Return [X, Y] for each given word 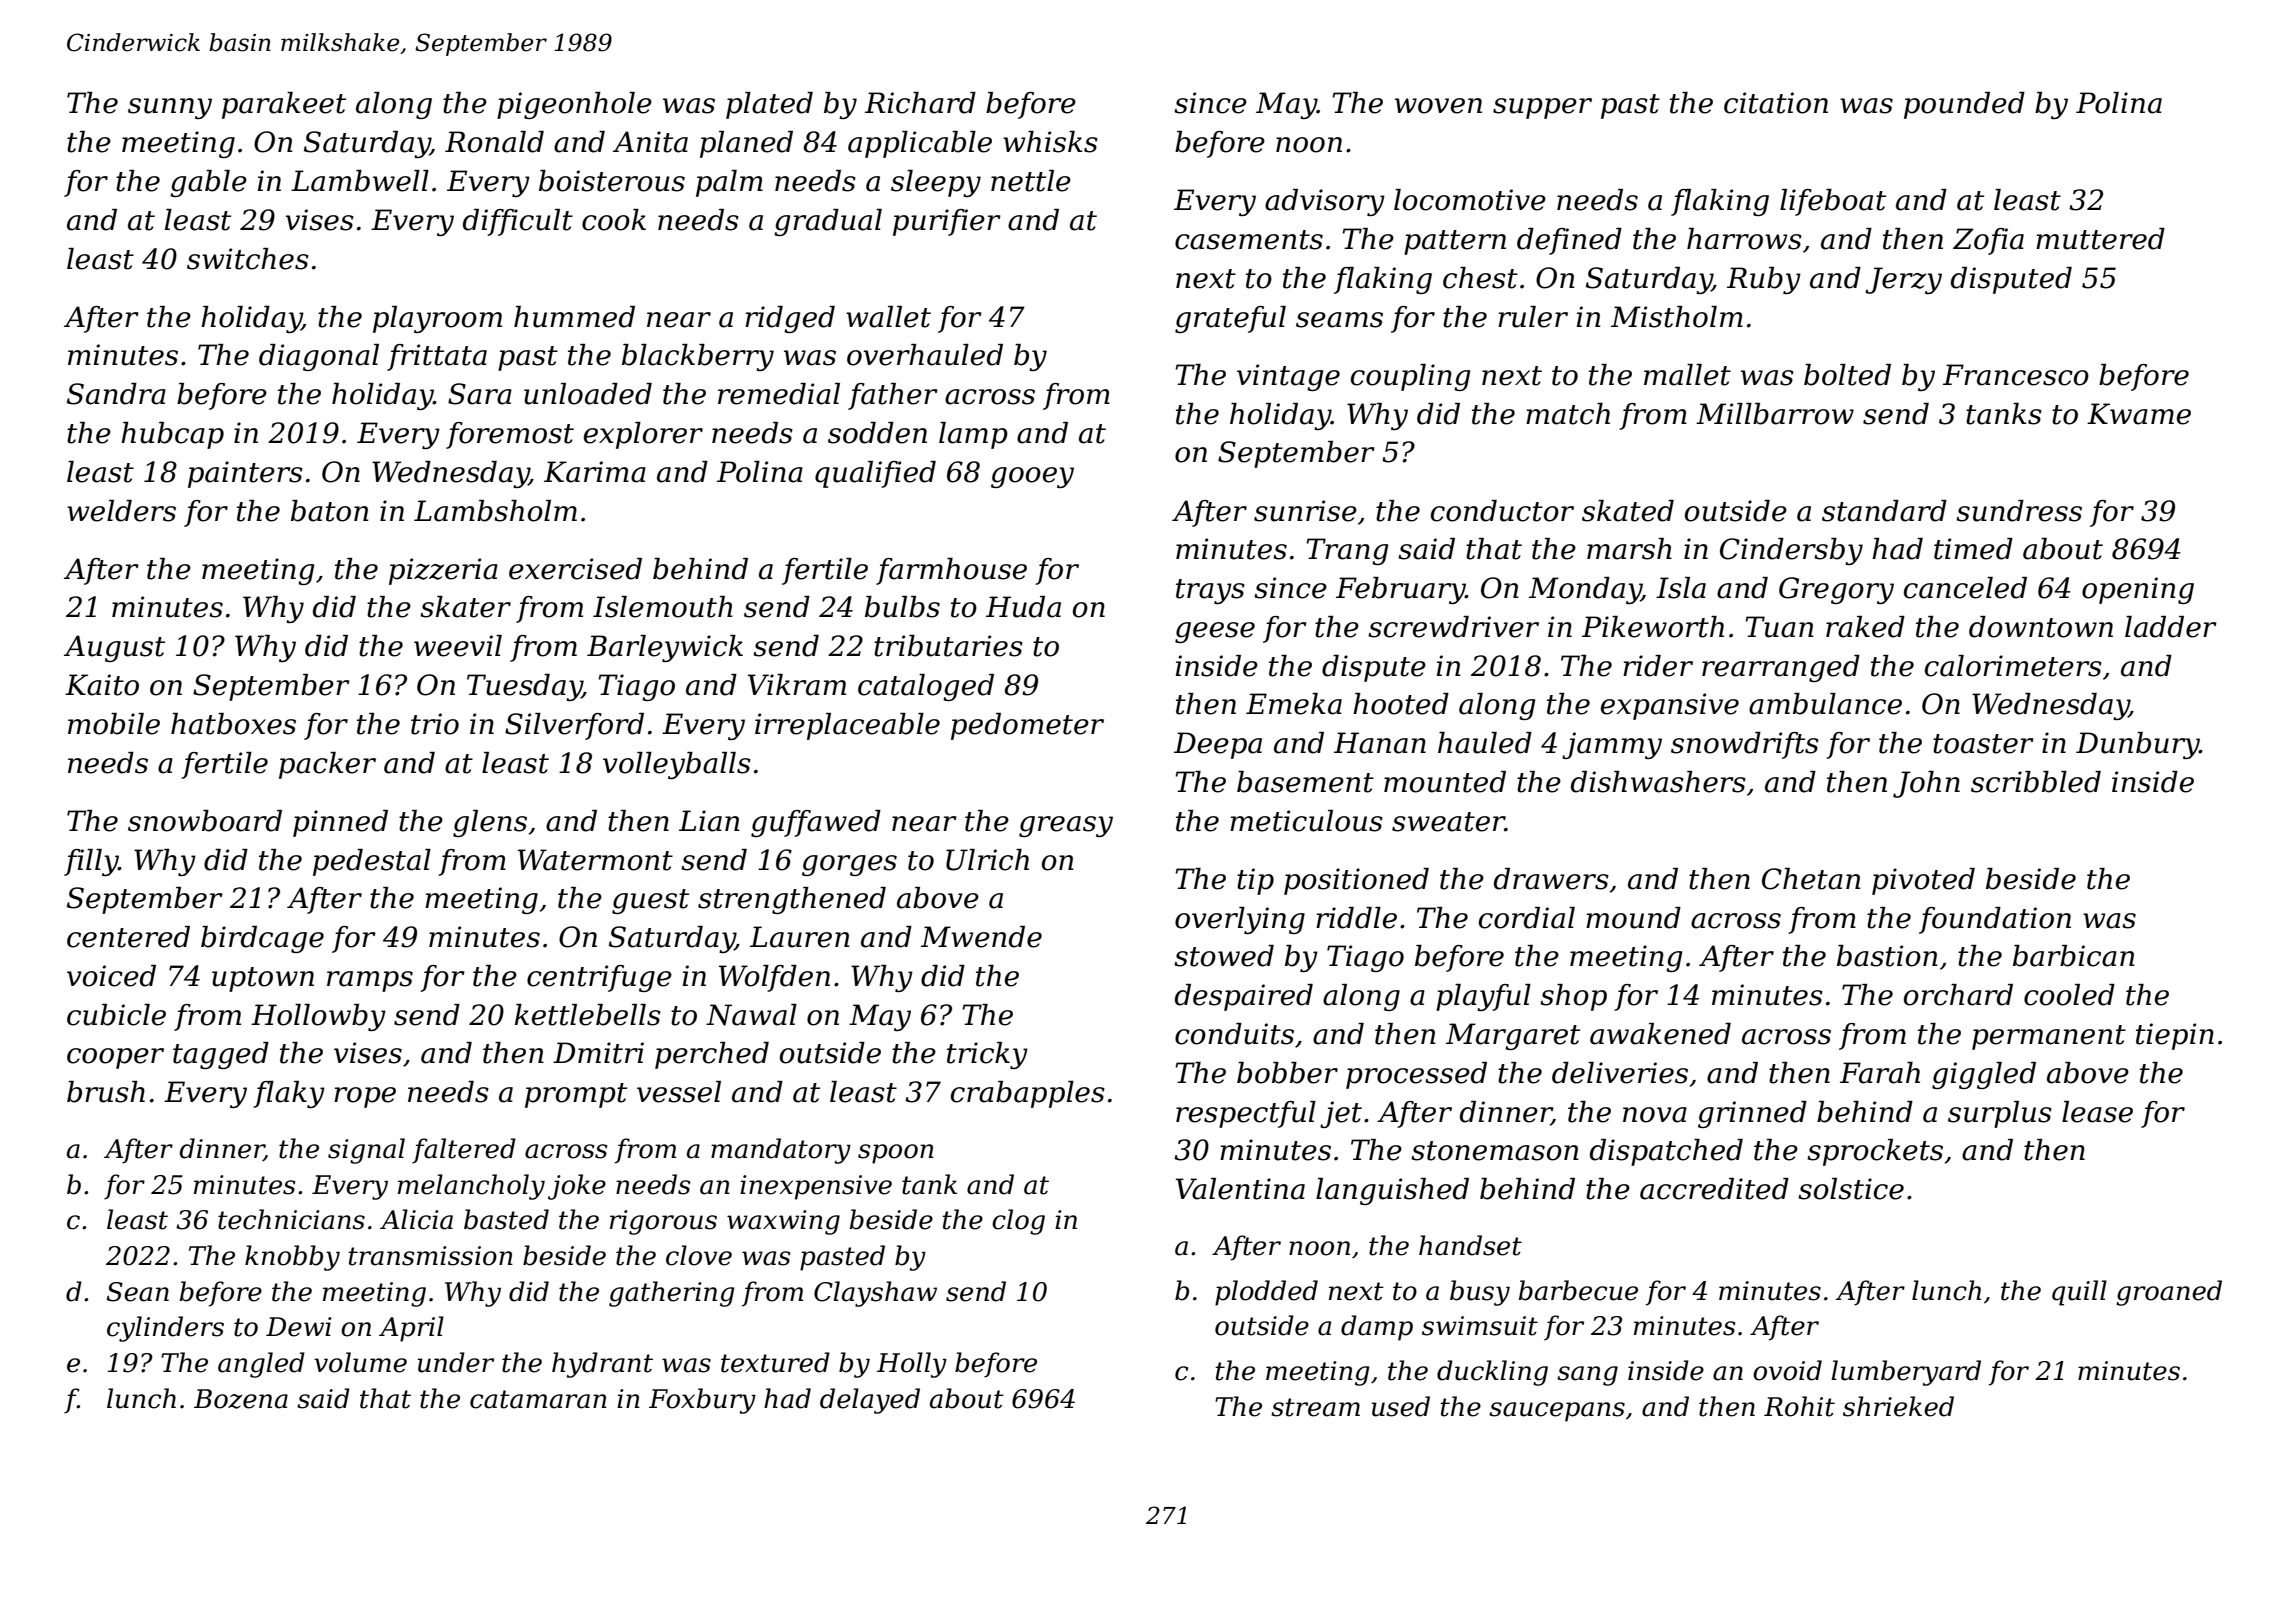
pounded [1964, 105]
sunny [170, 108]
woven [1438, 106]
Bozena [241, 1399]
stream [1315, 1407]
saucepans [1557, 1412]
